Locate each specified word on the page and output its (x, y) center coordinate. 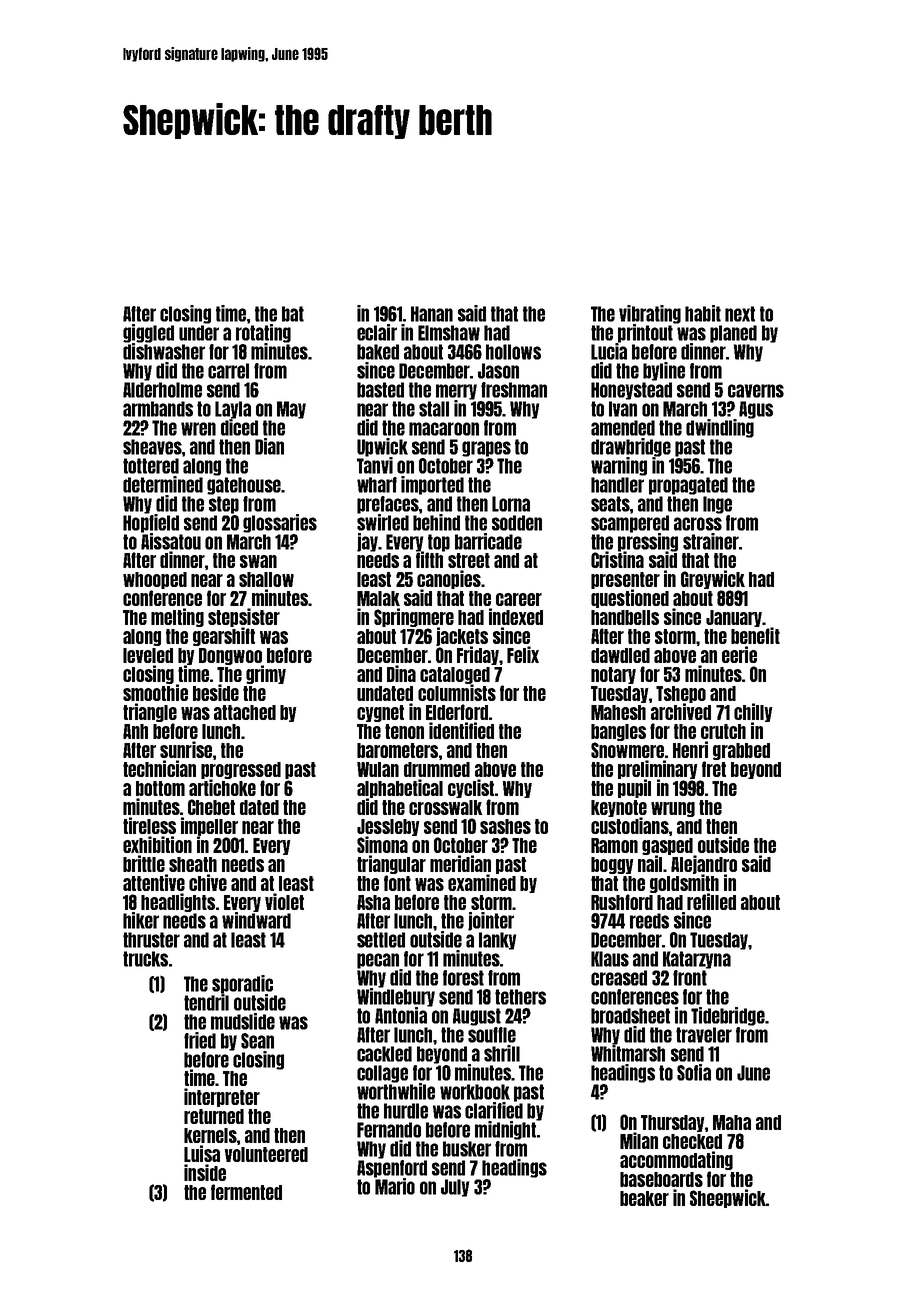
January (734, 618)
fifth (429, 560)
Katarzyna (697, 960)
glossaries (280, 523)
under (199, 333)
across (698, 524)
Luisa (202, 1153)
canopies (449, 580)
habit (703, 313)
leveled (148, 655)
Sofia (694, 1072)
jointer (491, 921)
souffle (492, 1035)
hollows (513, 352)
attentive (154, 882)
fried (200, 1040)
